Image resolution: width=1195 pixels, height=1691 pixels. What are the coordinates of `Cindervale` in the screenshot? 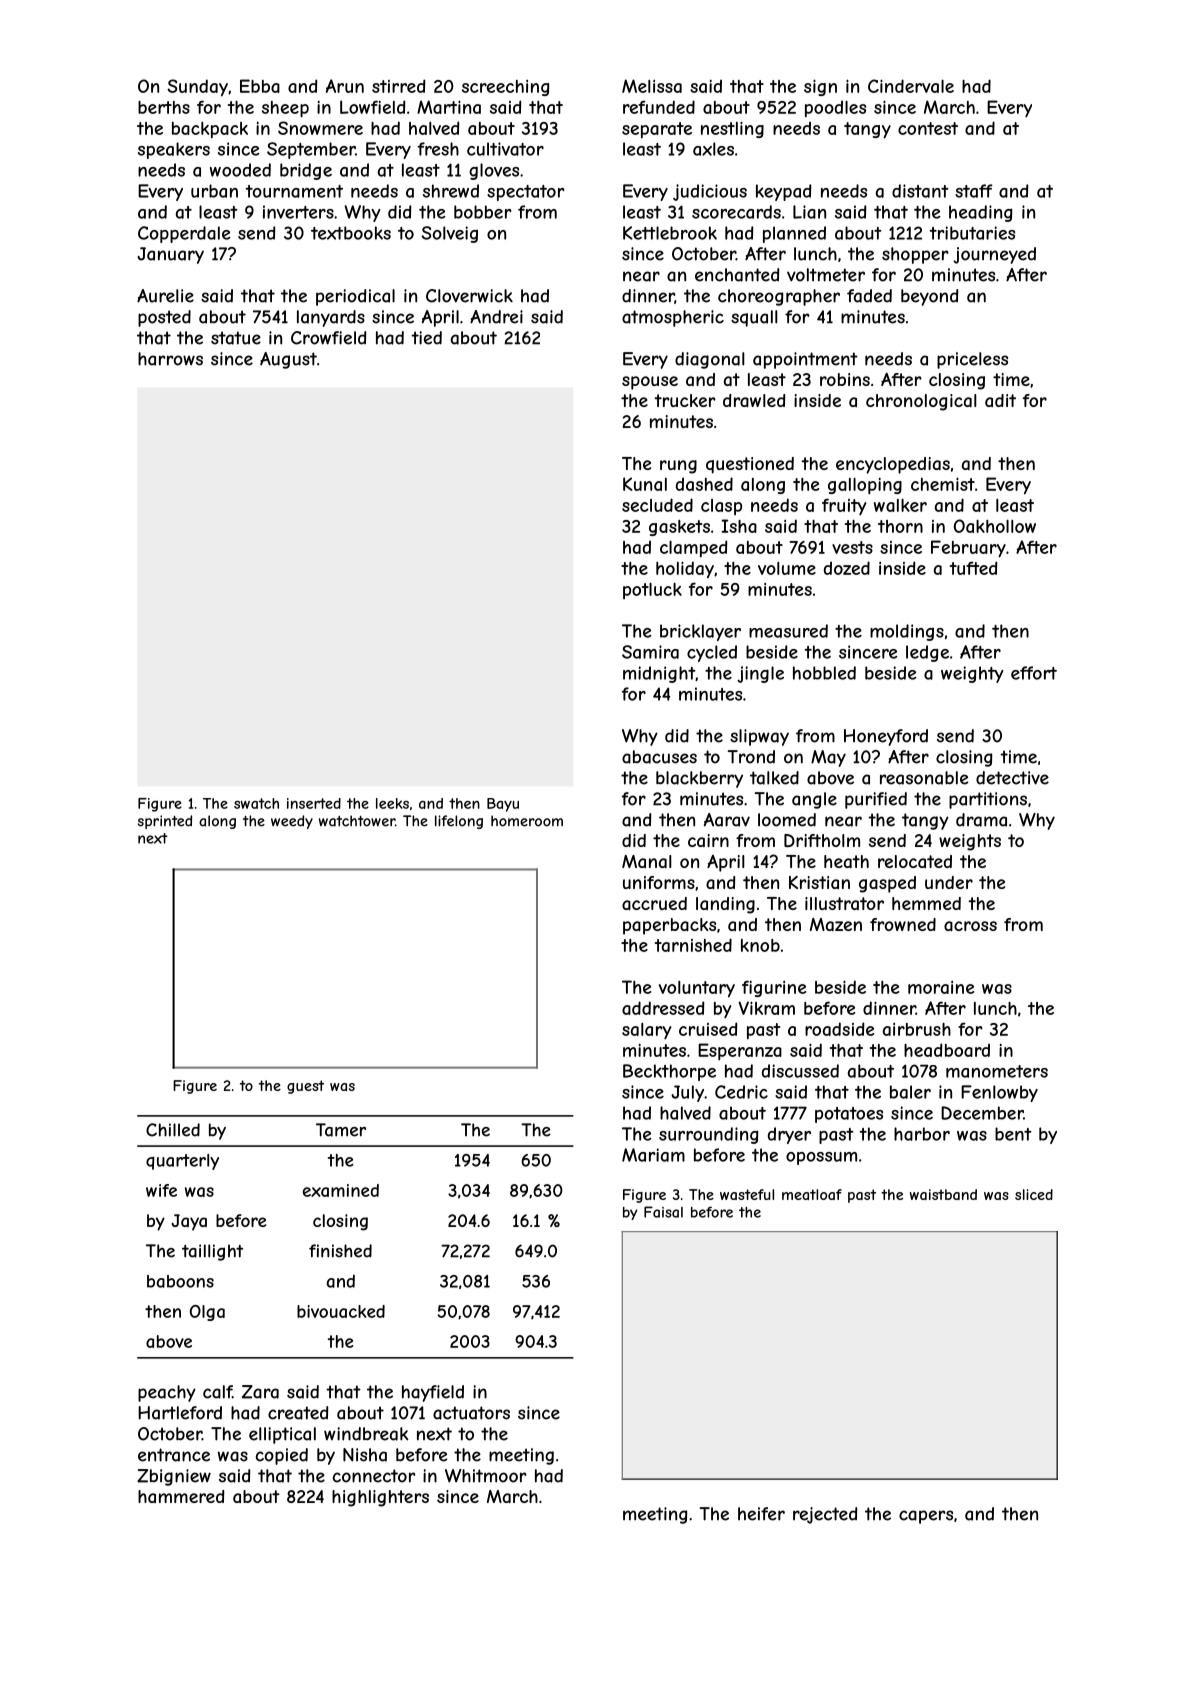 It's located at (911, 86).
